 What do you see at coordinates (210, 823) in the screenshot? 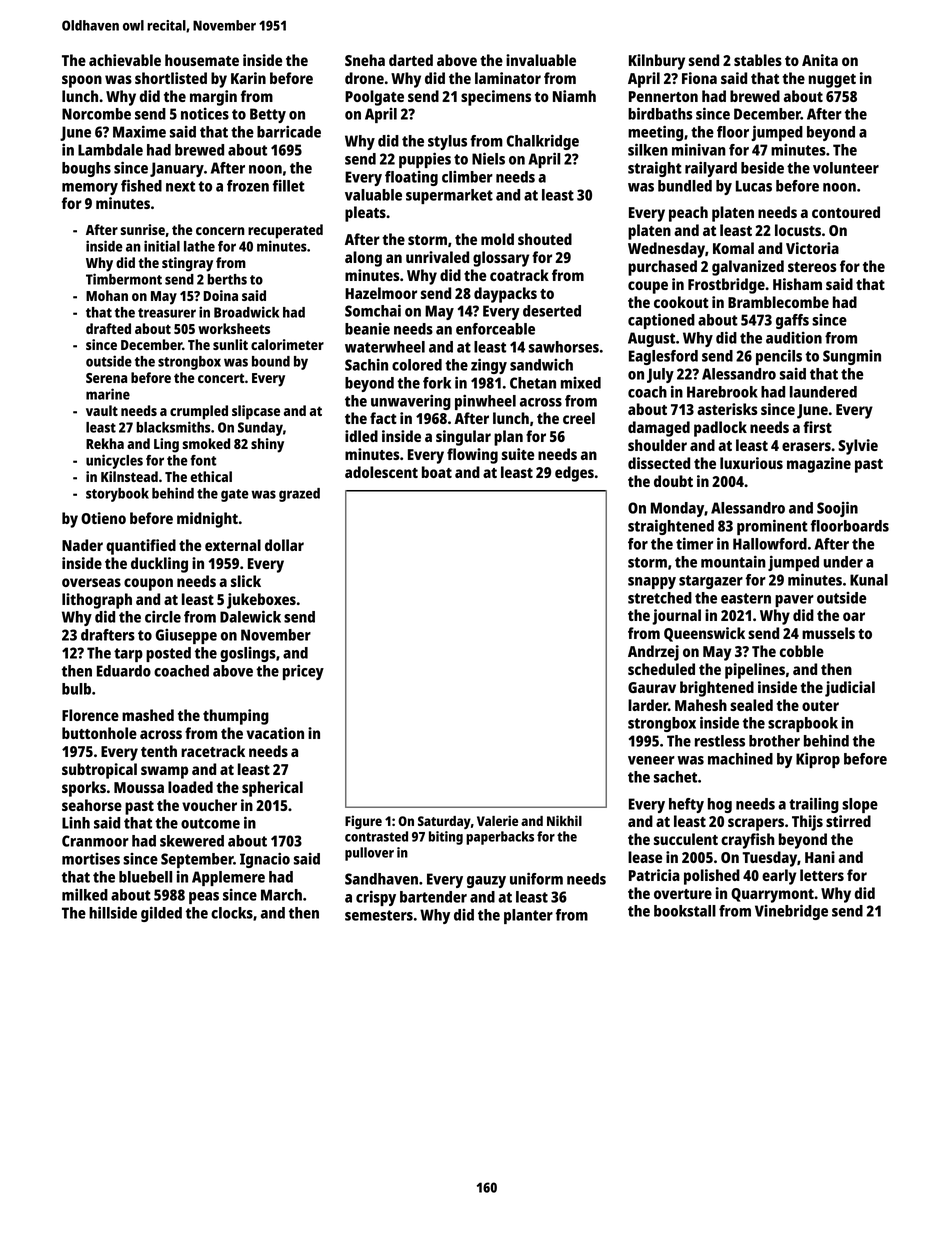
I see `outcome` at bounding box center [210, 823].
